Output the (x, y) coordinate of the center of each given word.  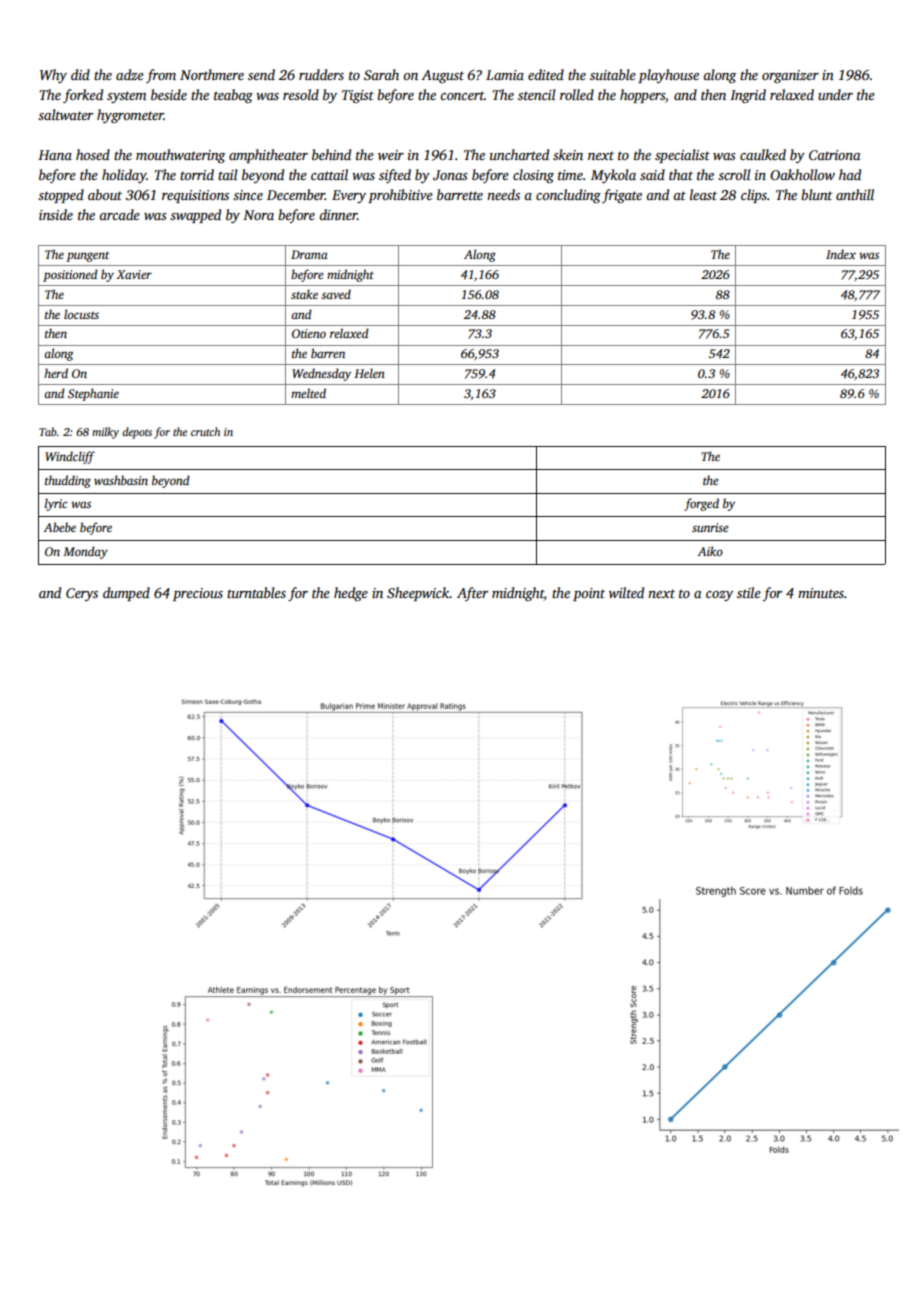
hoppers (642, 96)
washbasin (121, 480)
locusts (81, 314)
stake (304, 294)
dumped (126, 594)
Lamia (505, 75)
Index (841, 254)
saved (336, 294)
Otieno (309, 333)
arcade (119, 214)
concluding (568, 196)
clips (754, 196)
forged (701, 504)
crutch (205, 431)
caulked (763, 154)
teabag (233, 96)
